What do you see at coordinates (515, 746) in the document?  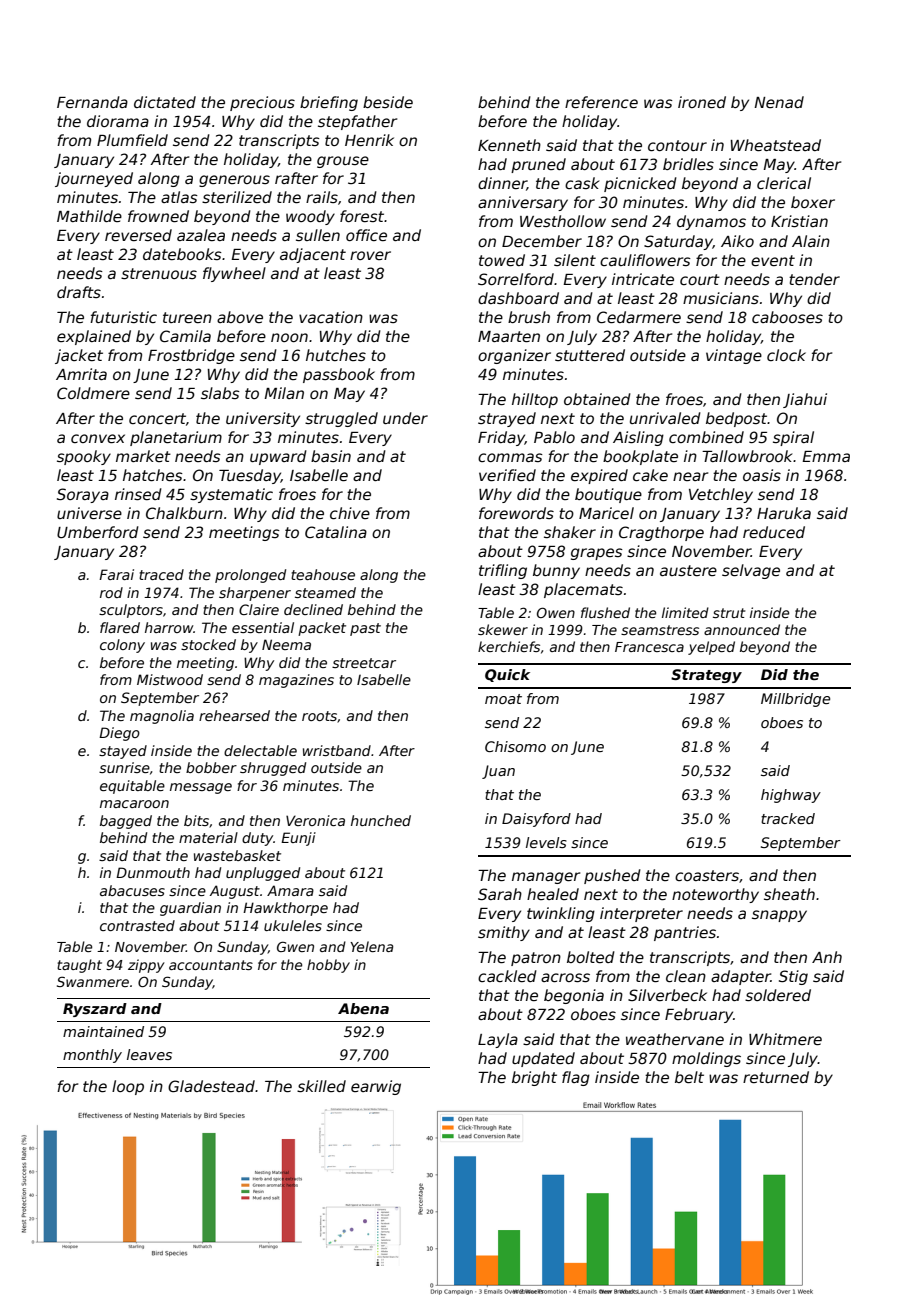 I see `Chisomo` at bounding box center [515, 746].
